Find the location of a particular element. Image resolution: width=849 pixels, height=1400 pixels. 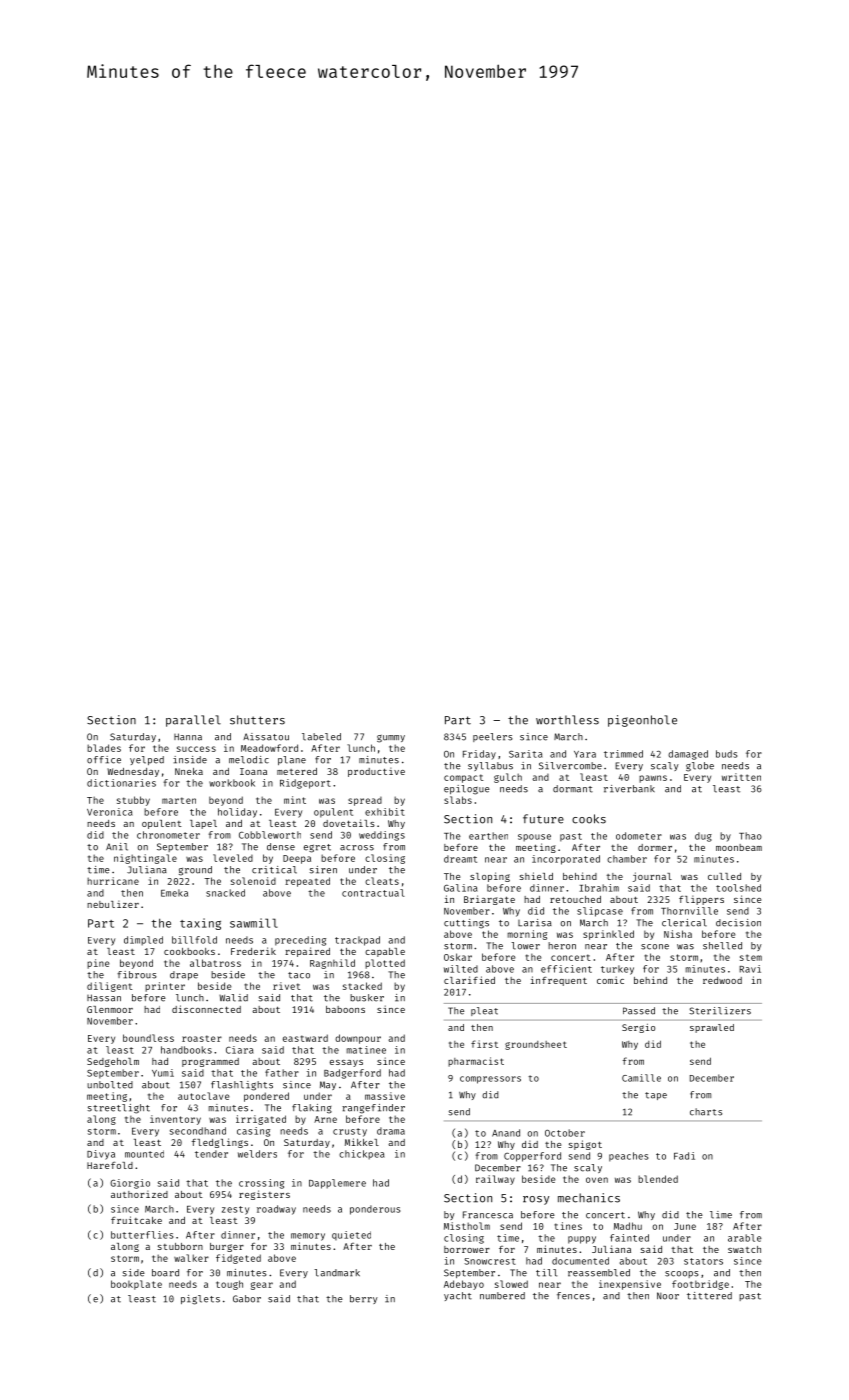

labeled is located at coordinates (321, 737).
